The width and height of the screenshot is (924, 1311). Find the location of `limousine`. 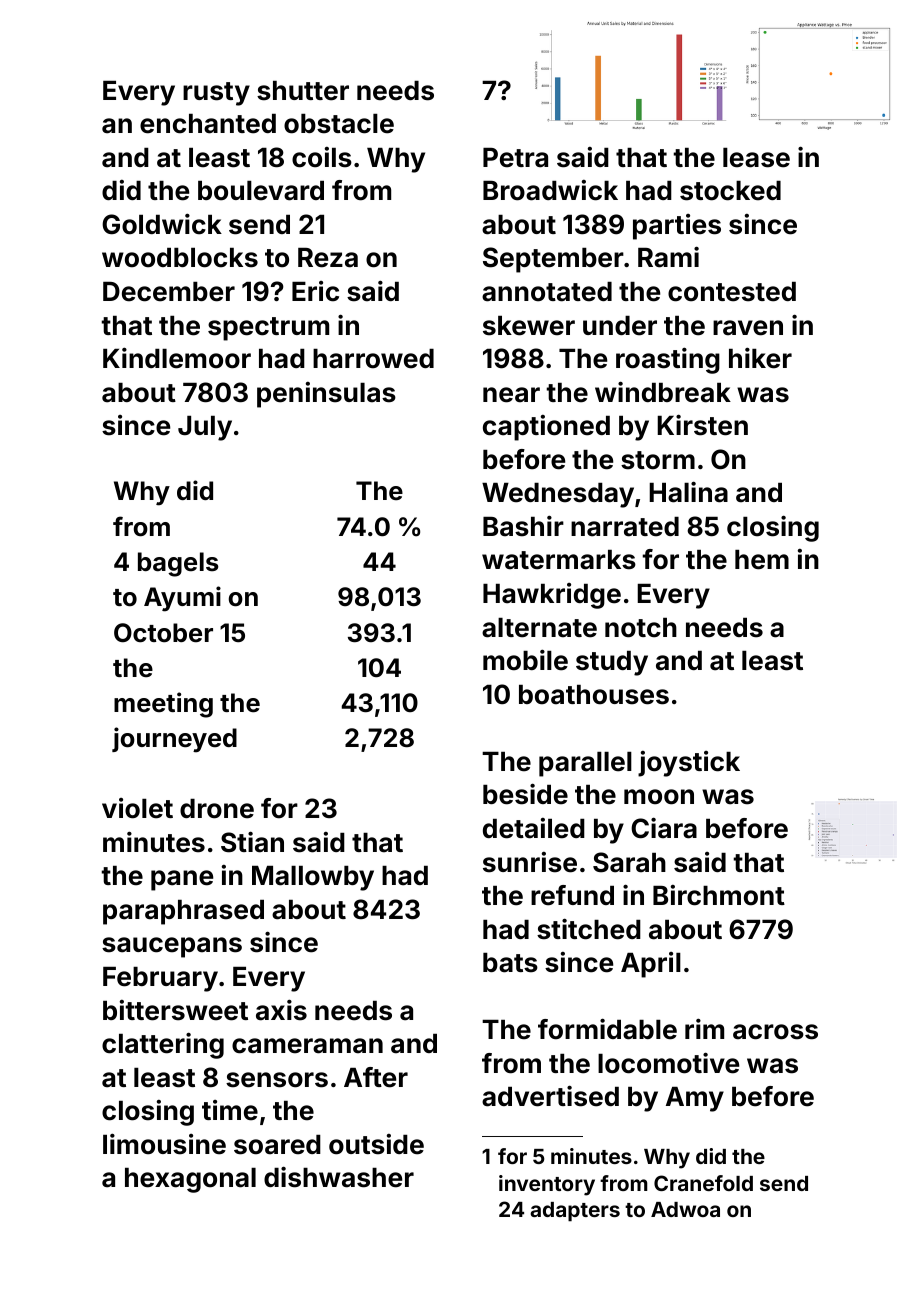

limousine is located at coordinates (164, 1144).
